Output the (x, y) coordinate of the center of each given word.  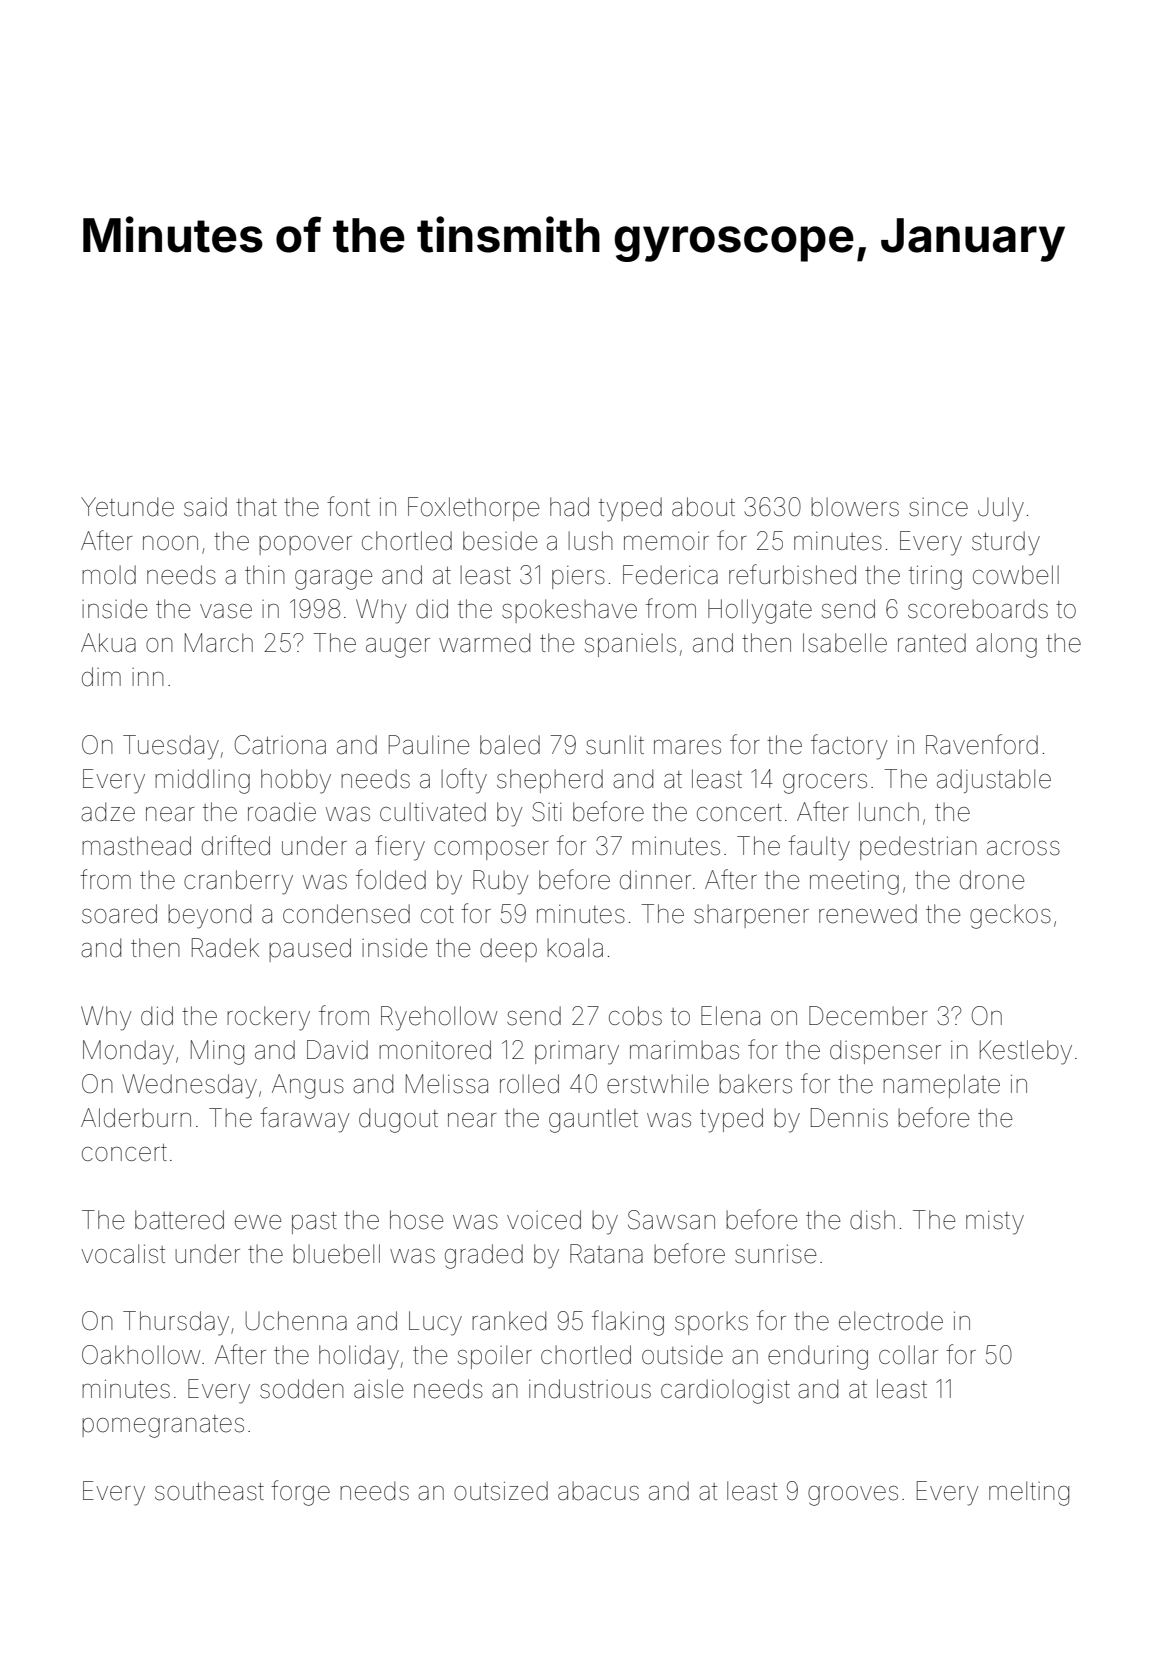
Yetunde (127, 507)
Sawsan (671, 1220)
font (348, 506)
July (1001, 509)
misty (995, 1223)
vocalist (123, 1254)
